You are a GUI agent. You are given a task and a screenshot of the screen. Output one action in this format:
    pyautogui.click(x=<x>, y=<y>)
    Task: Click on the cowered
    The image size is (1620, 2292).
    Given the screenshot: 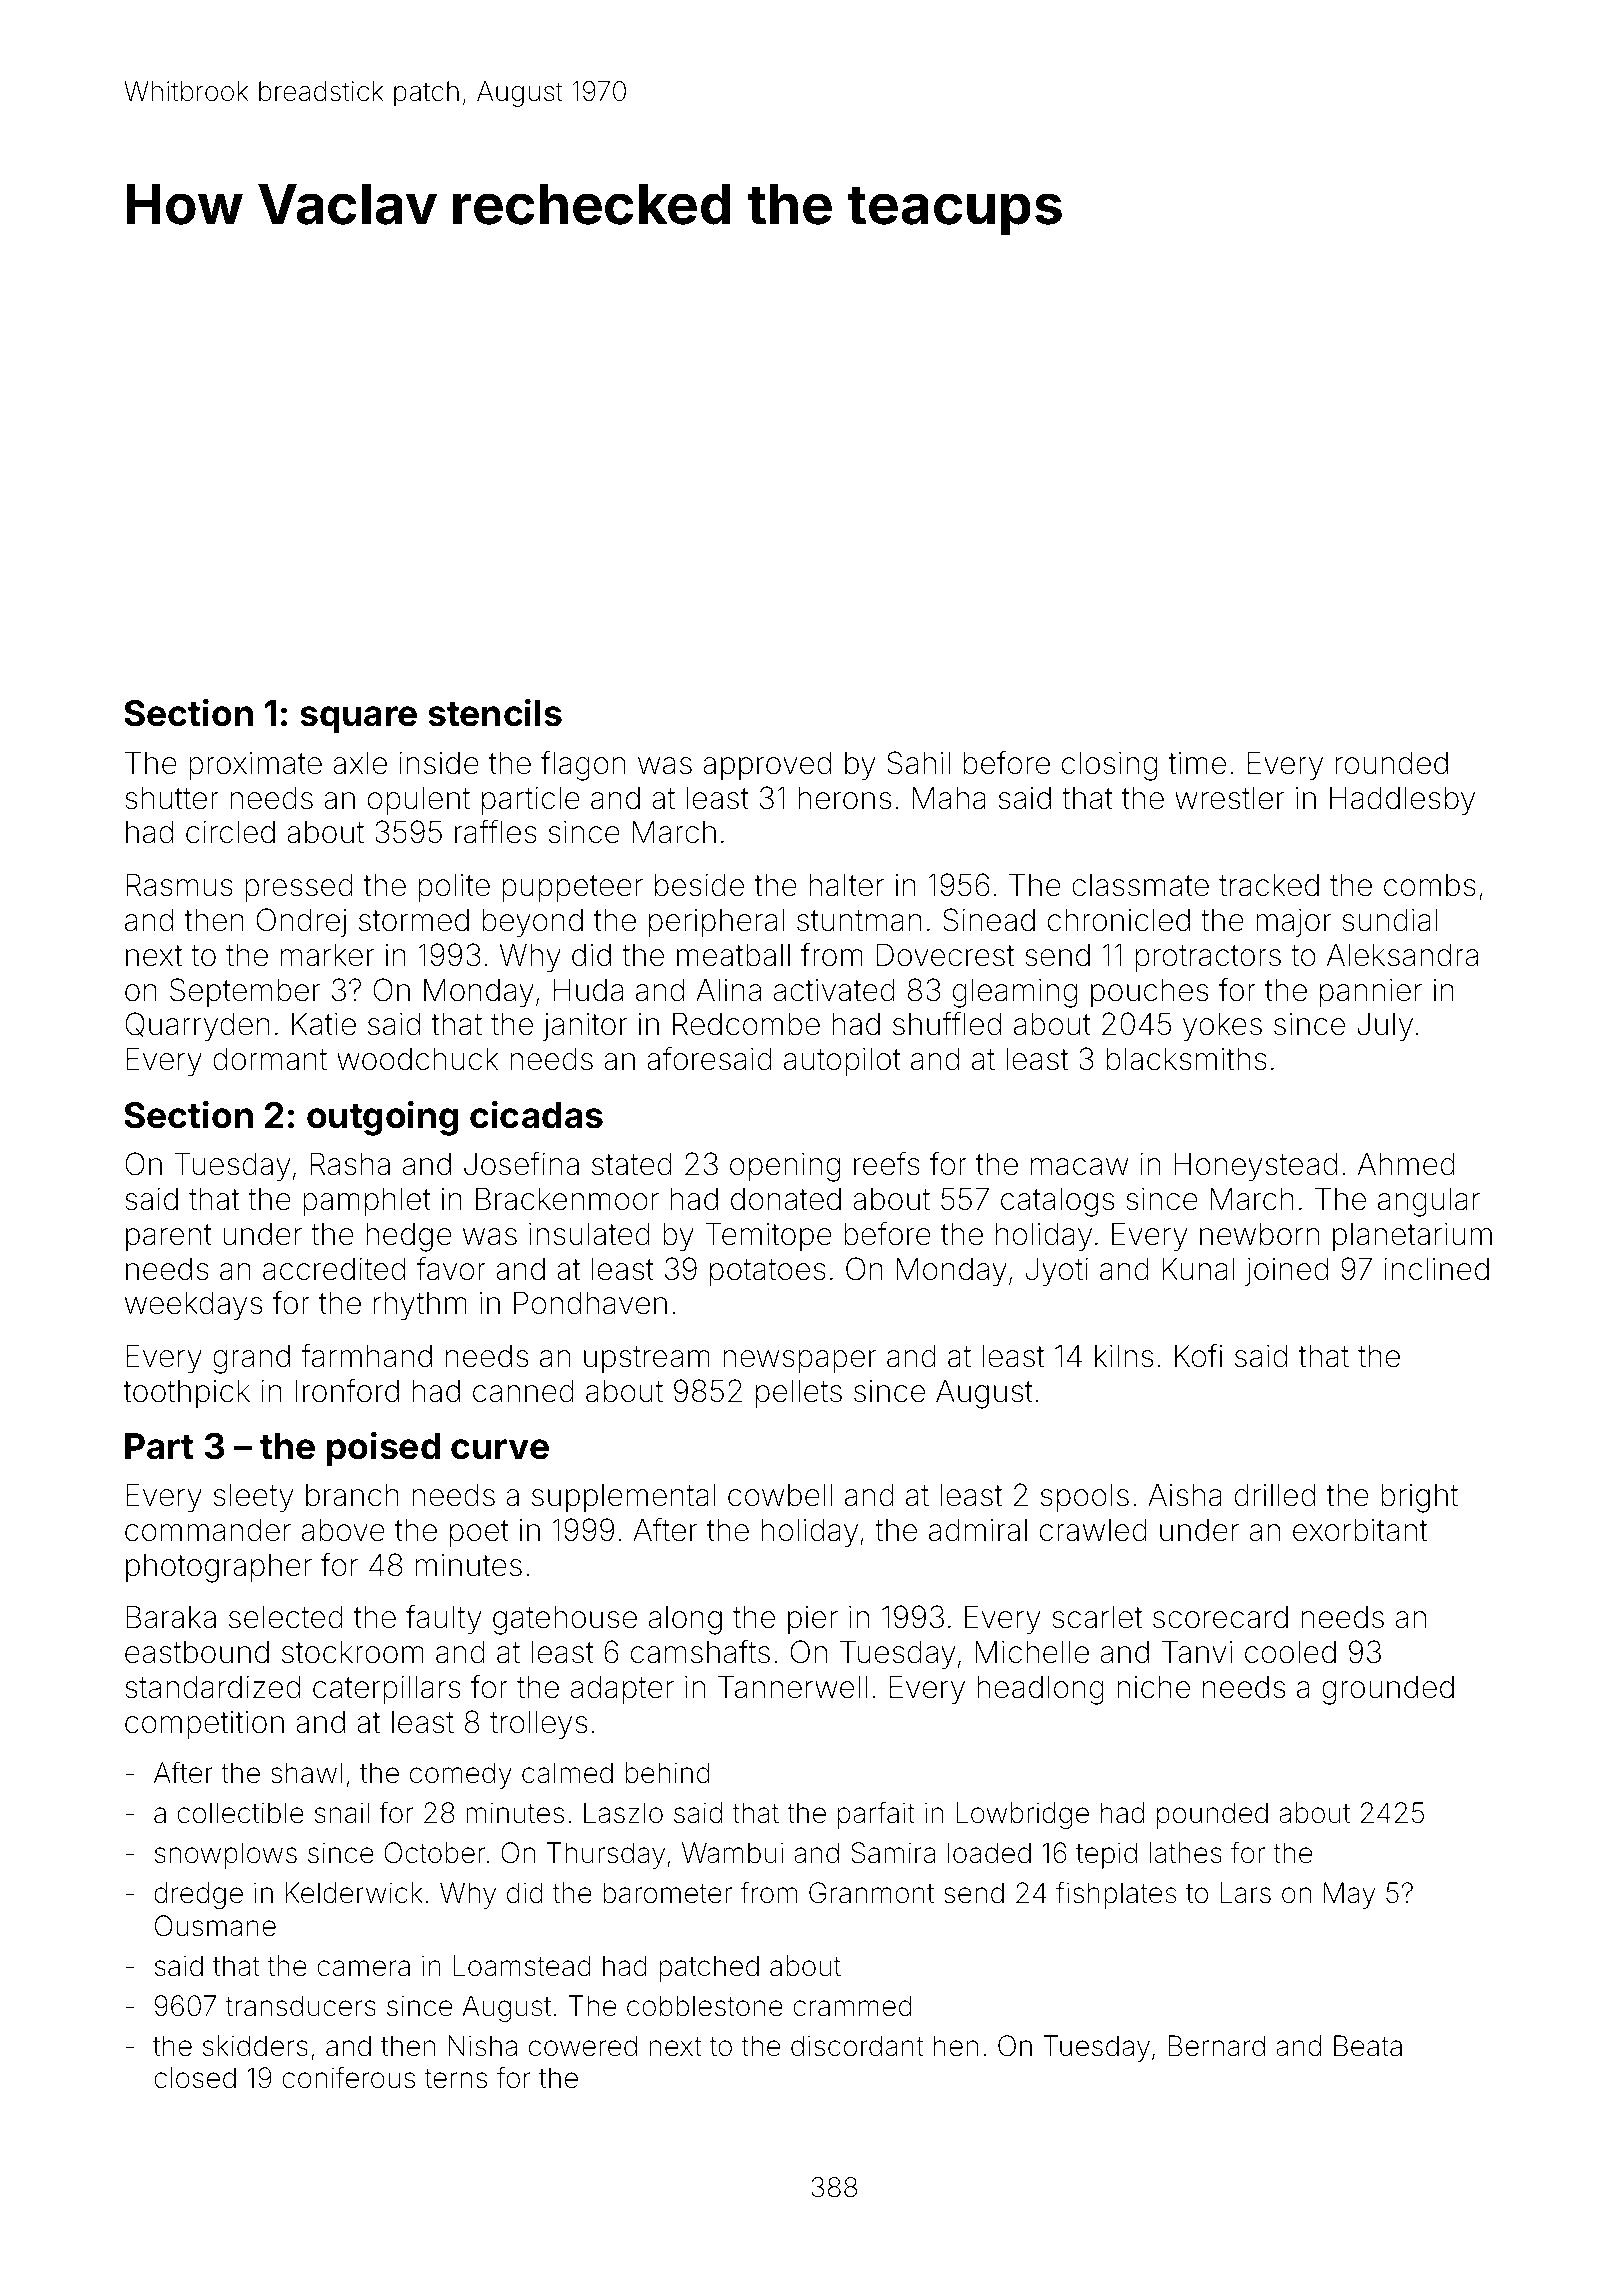 What is the action you would take?
    pyautogui.click(x=583, y=2046)
